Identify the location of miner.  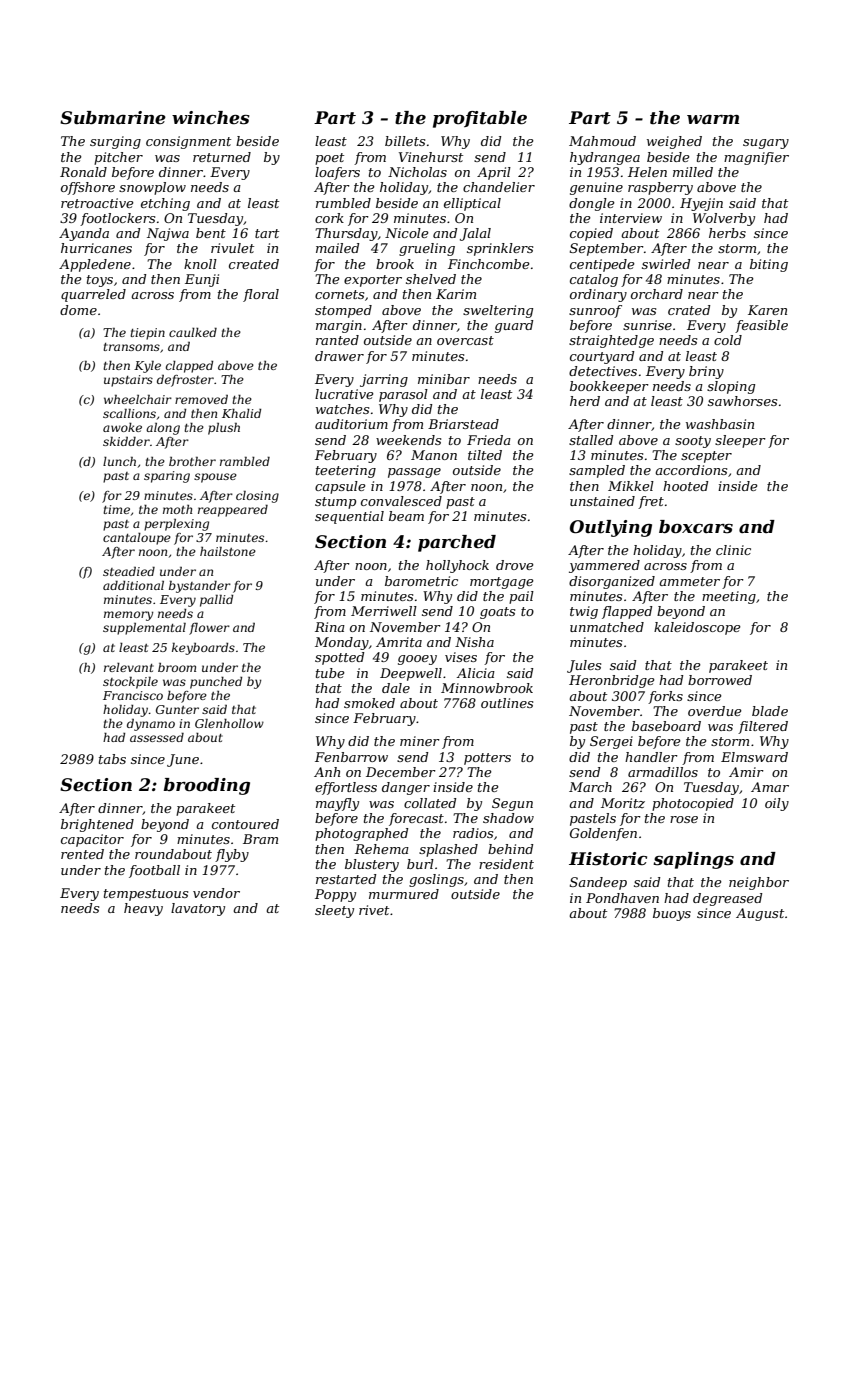
(420, 741).
